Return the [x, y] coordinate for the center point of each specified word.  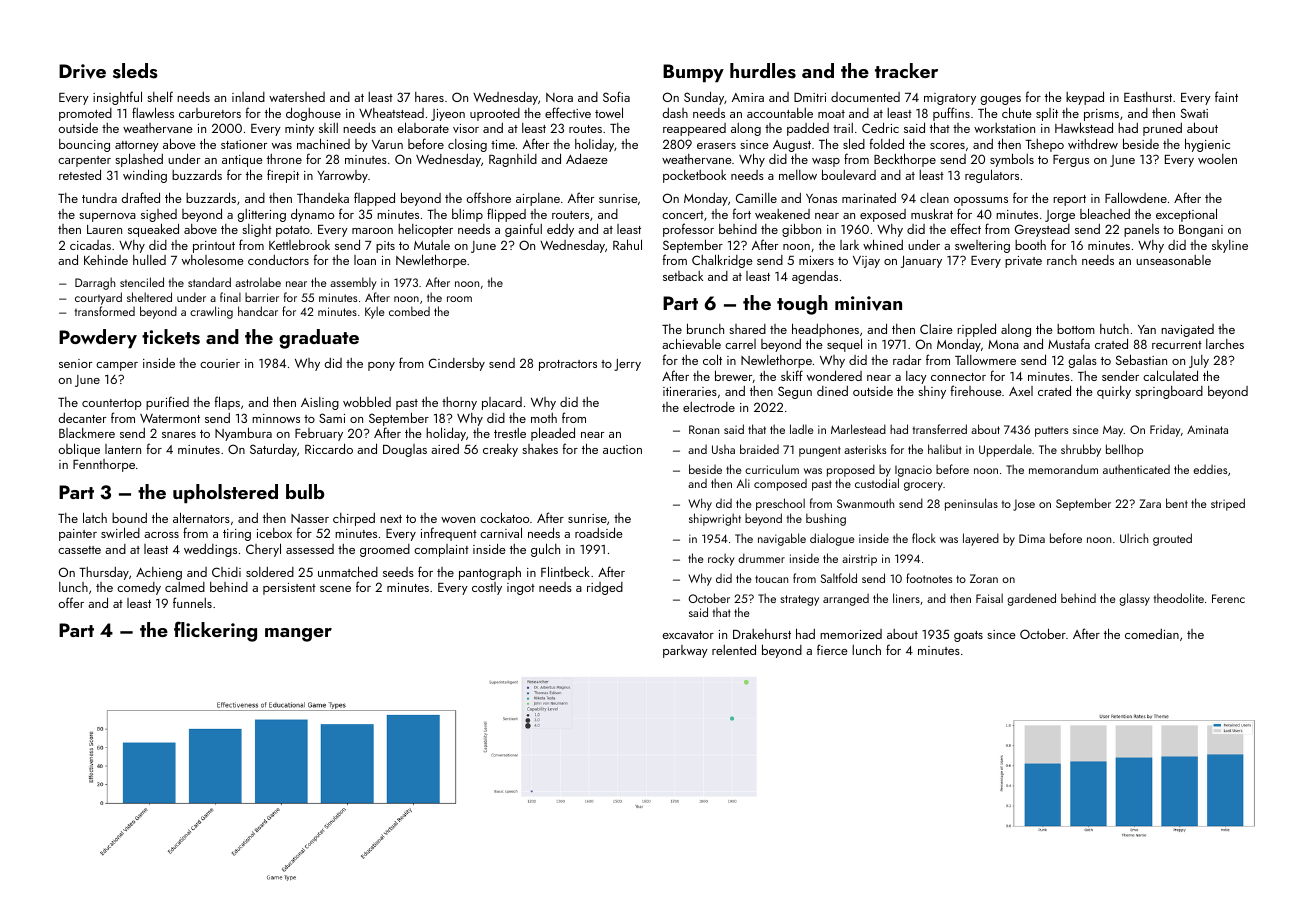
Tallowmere [985, 360]
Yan [1147, 329]
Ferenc [1228, 598]
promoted [85, 114]
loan [365, 260]
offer [71, 602]
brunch [705, 328]
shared [747, 329]
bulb [305, 491]
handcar [258, 311]
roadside [599, 532]
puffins [951, 114]
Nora [559, 97]
